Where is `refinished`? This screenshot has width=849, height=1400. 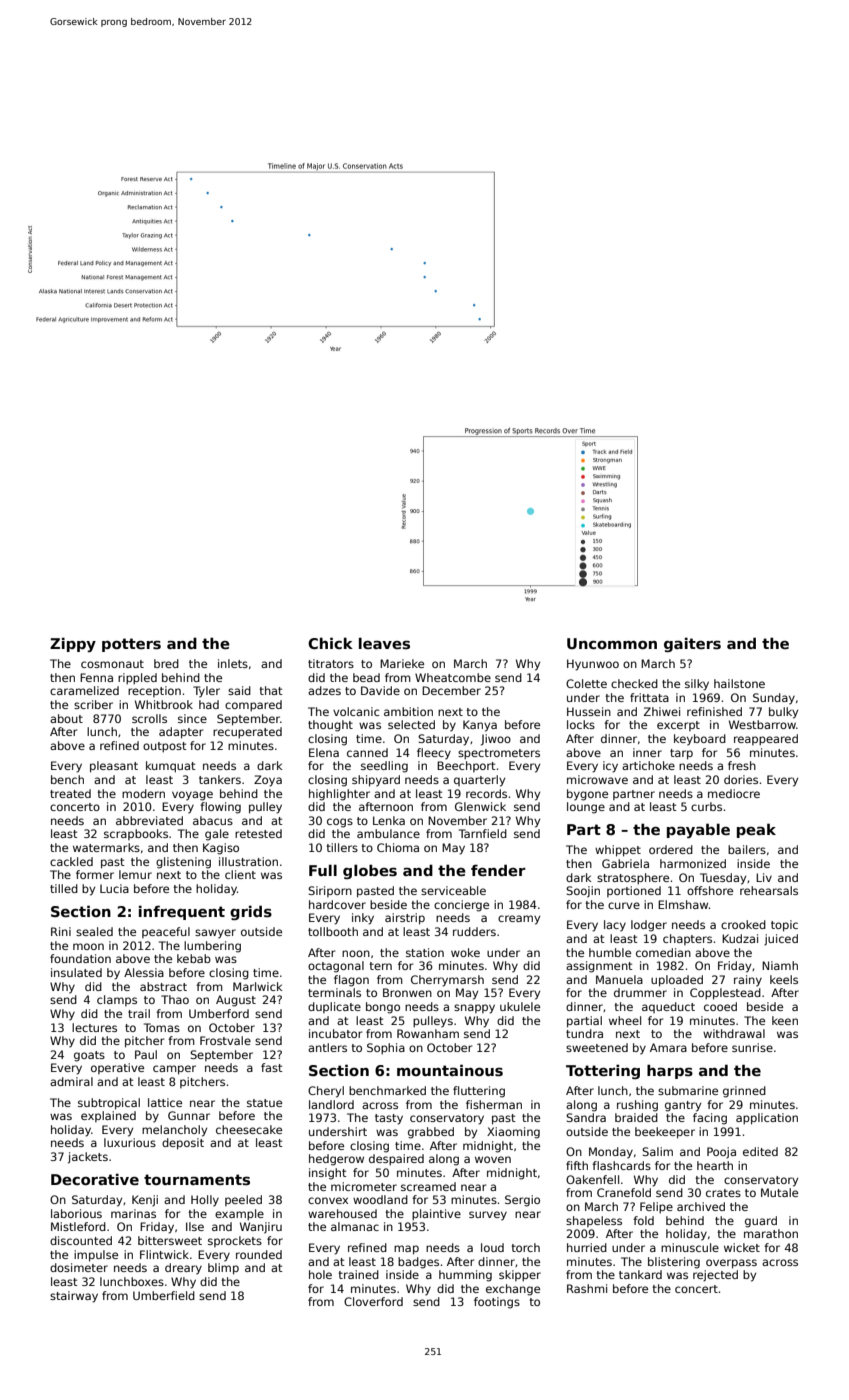 refinished is located at coordinates (714, 711).
